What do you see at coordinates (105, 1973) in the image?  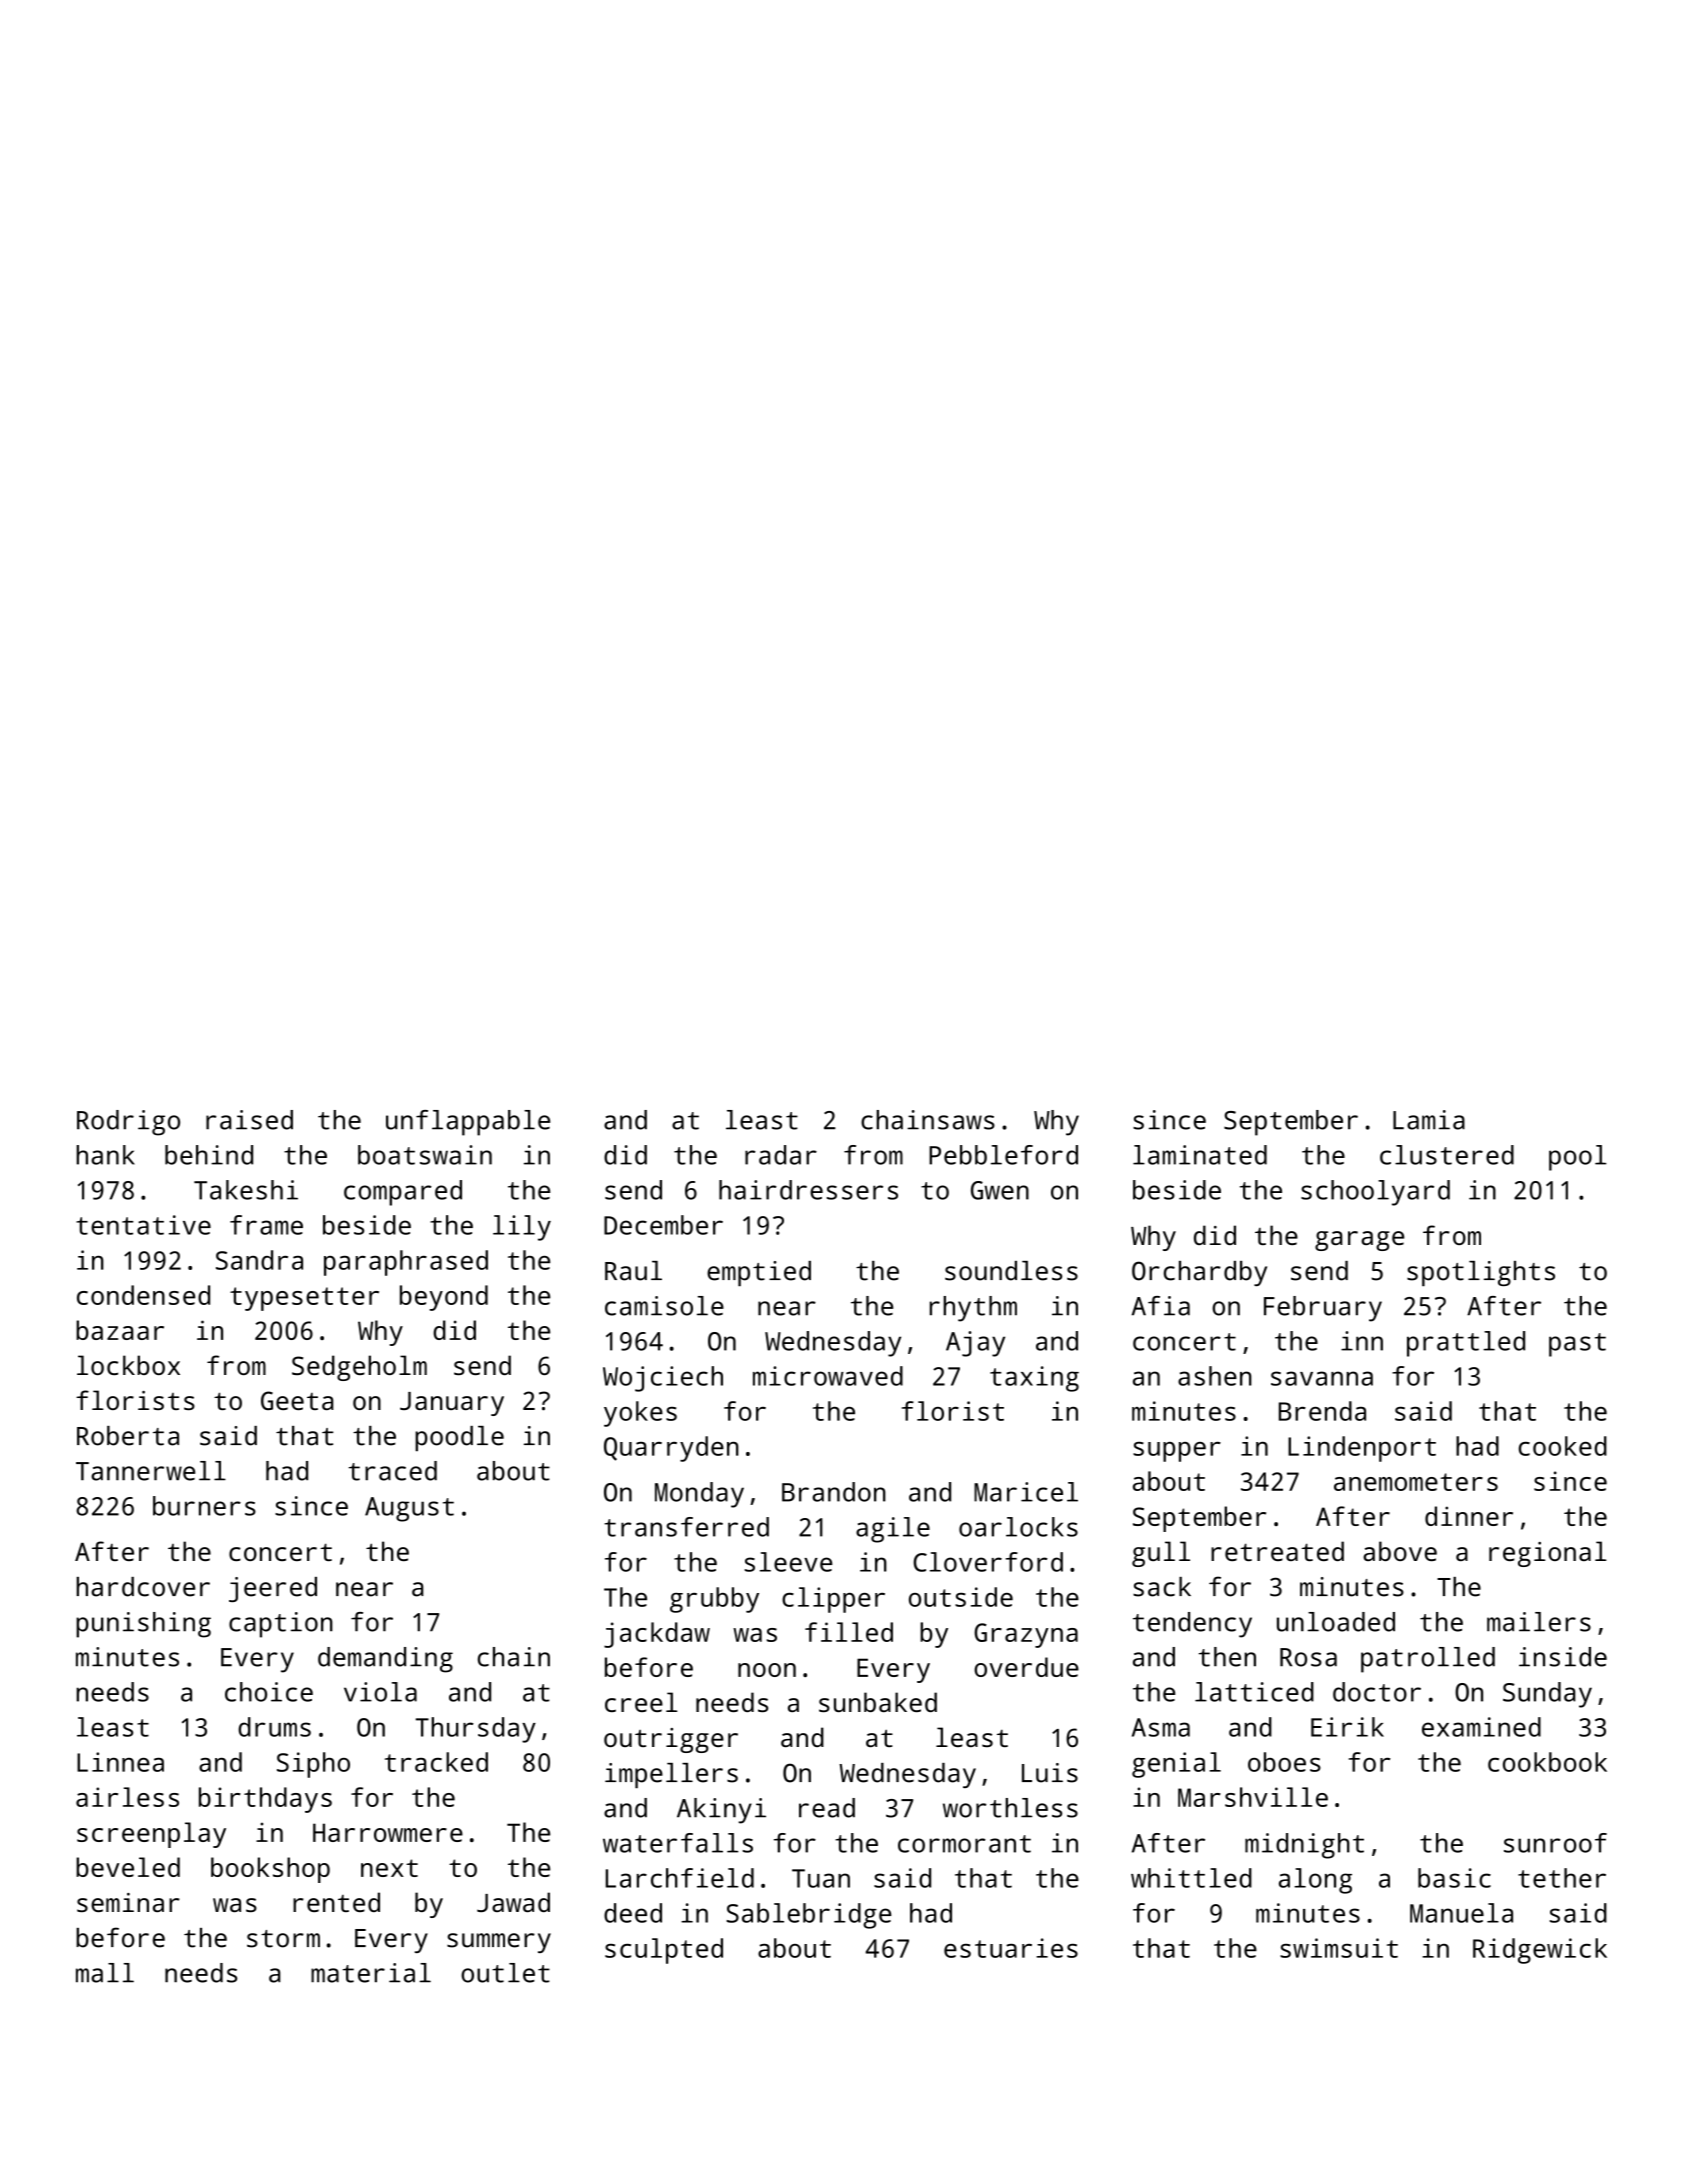 I see `mall` at bounding box center [105, 1973].
